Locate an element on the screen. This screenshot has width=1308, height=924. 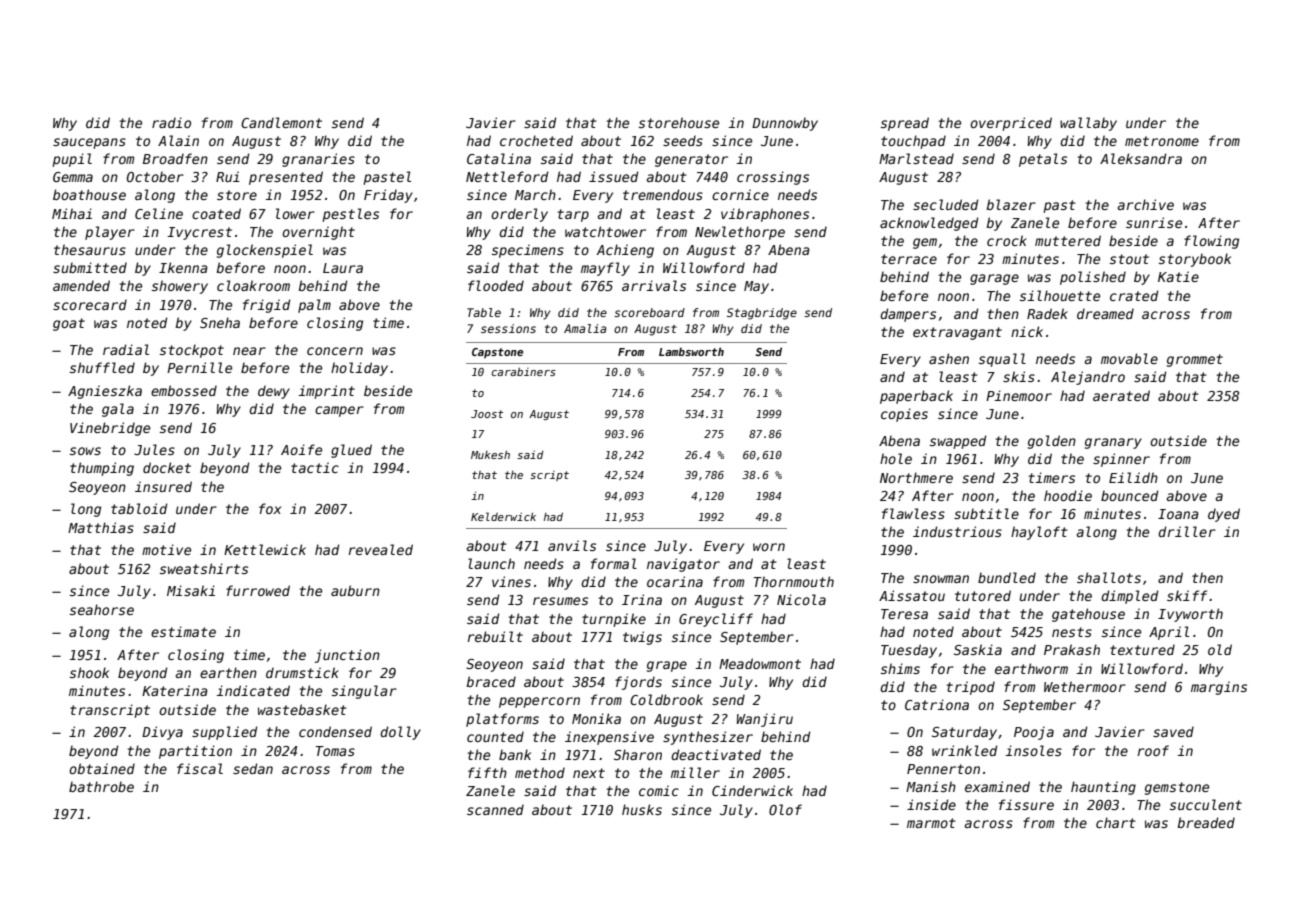
seeds is located at coordinates (683, 140).
